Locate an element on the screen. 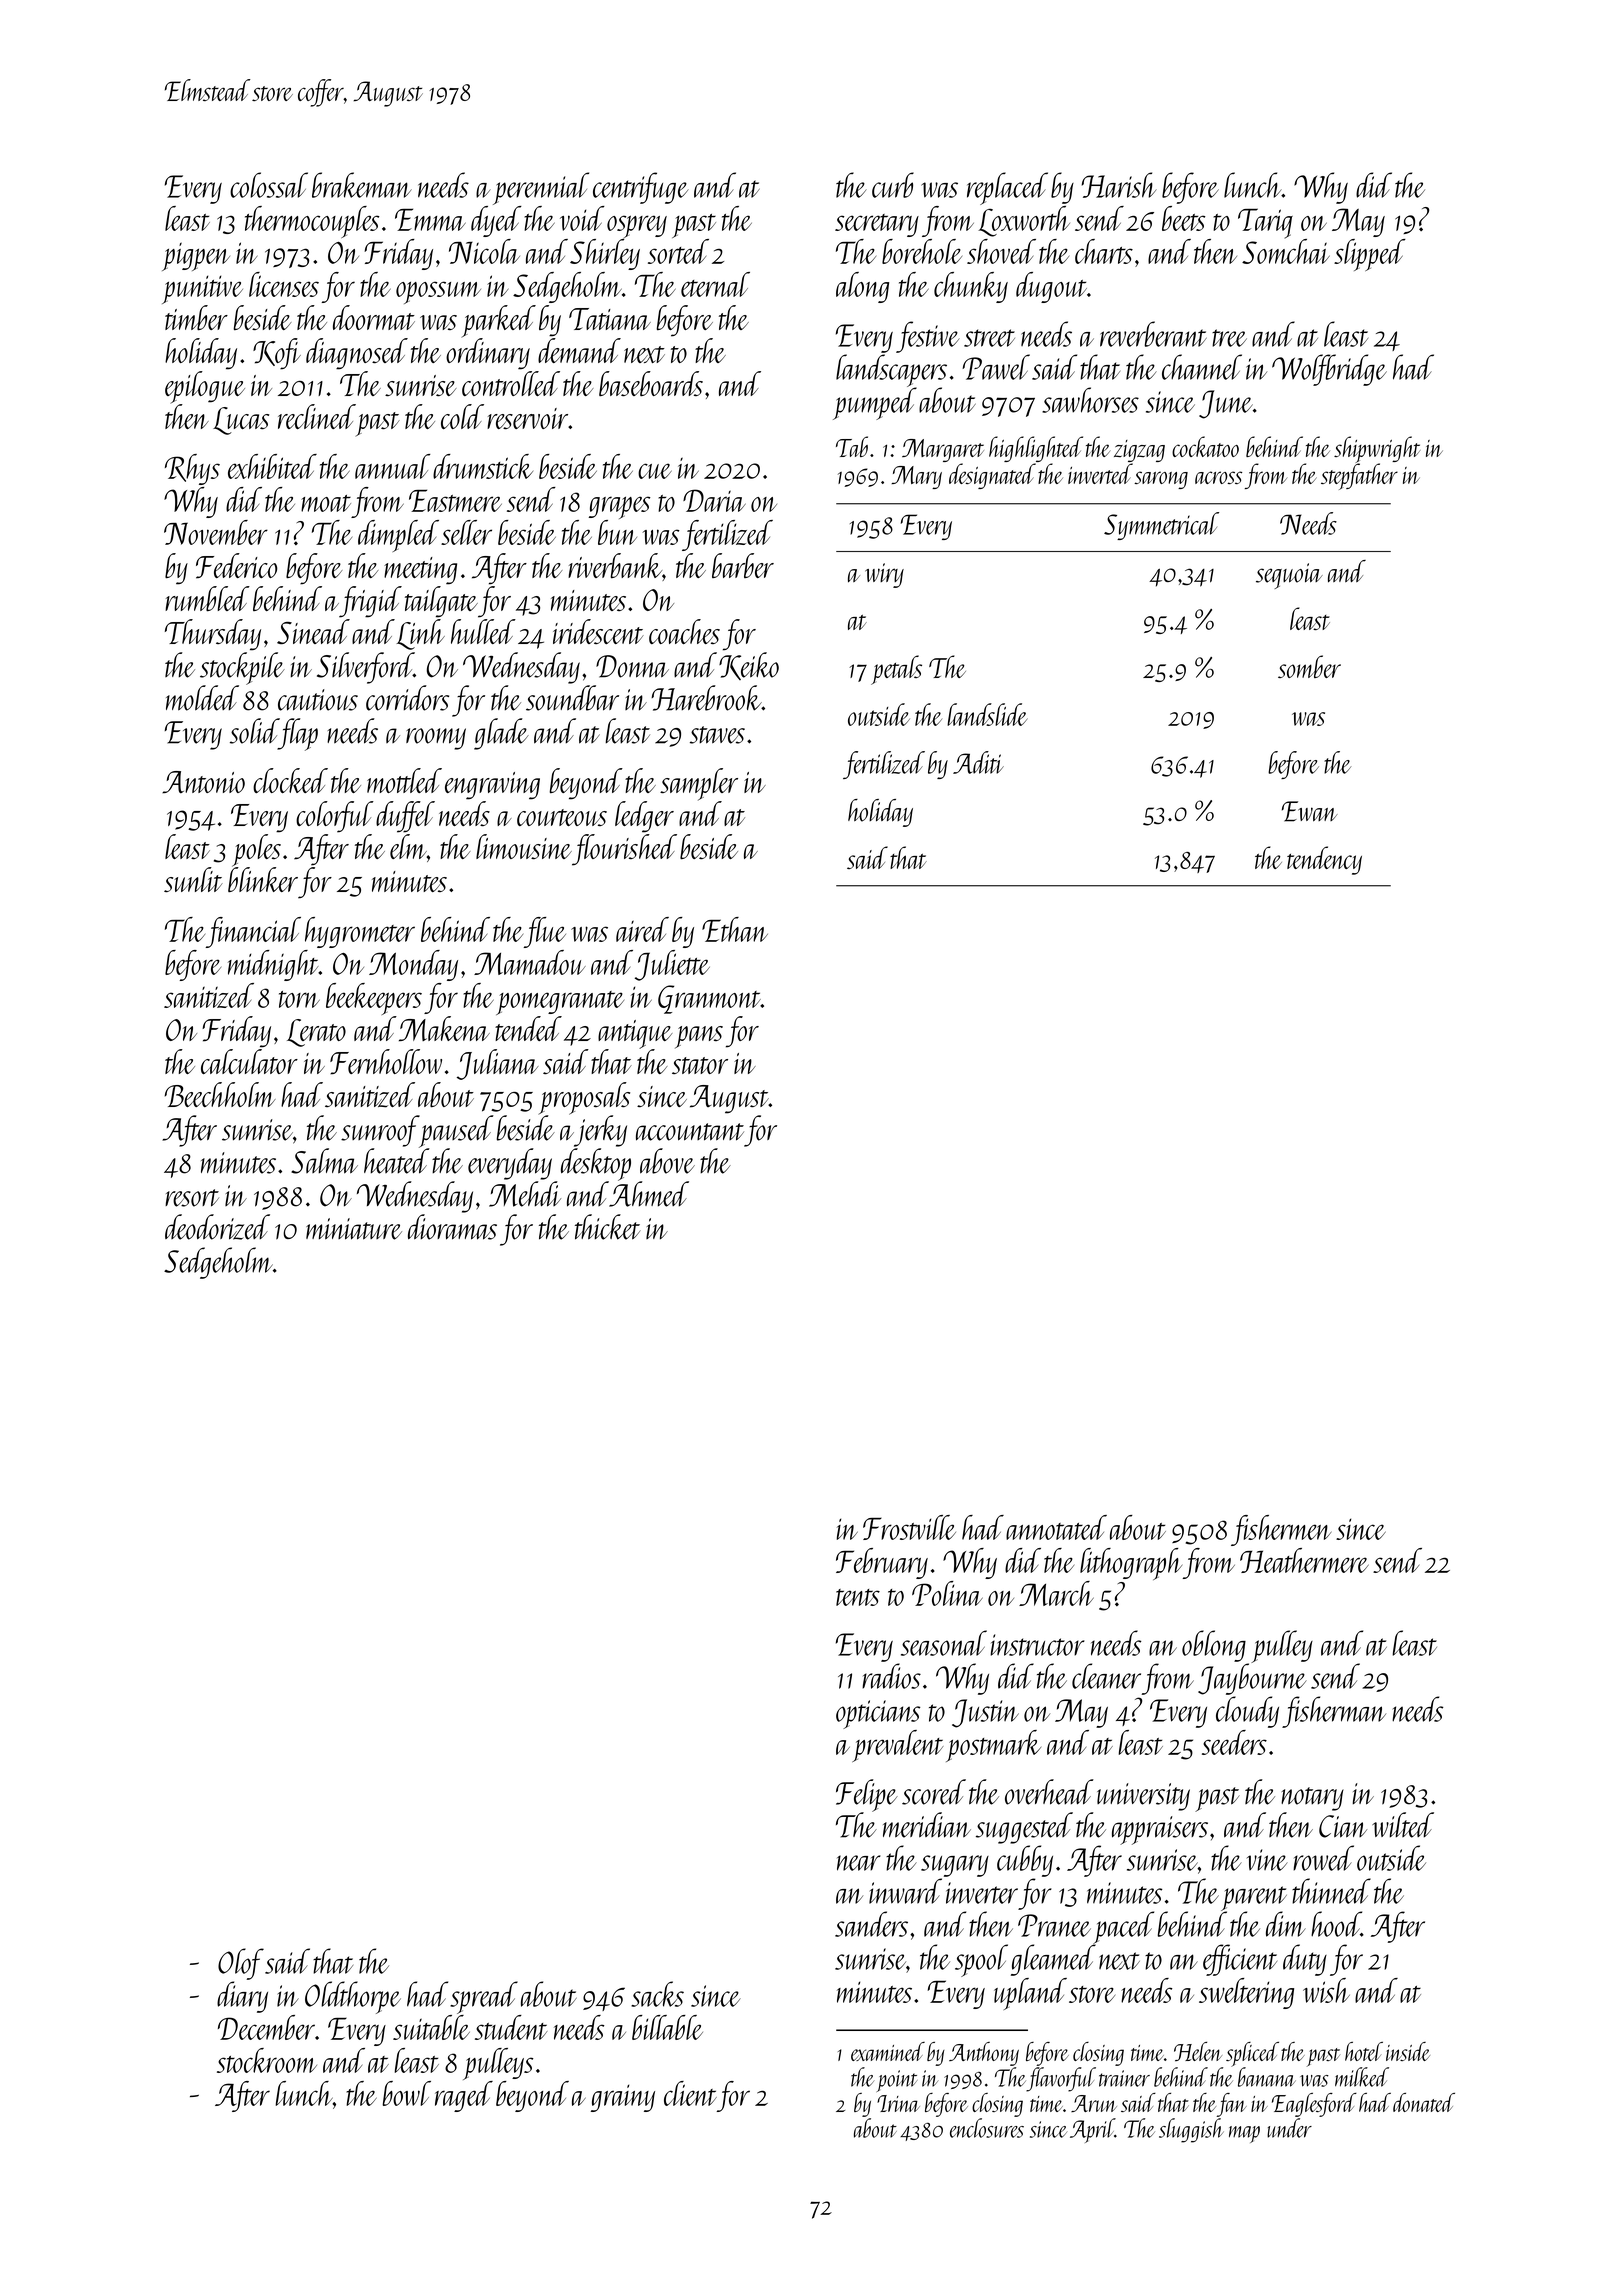 This screenshot has height=2292, width=1620. sanders is located at coordinates (871, 1924).
